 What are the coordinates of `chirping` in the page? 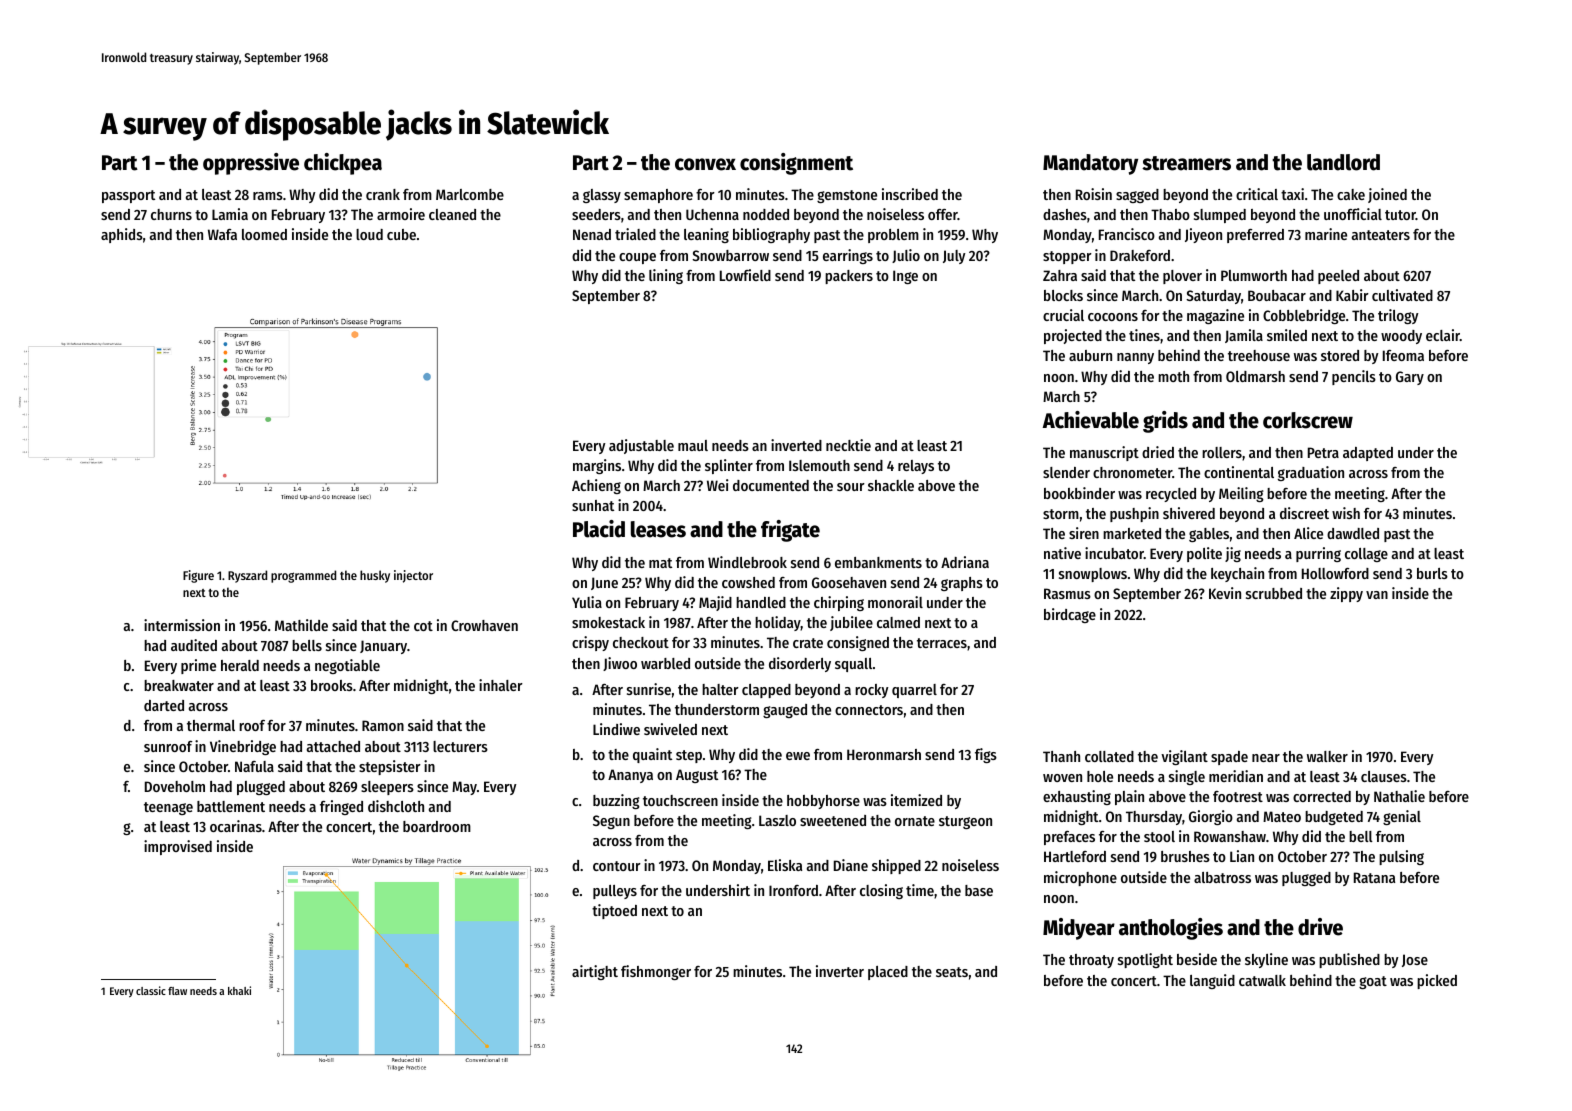 It's located at (839, 603).
